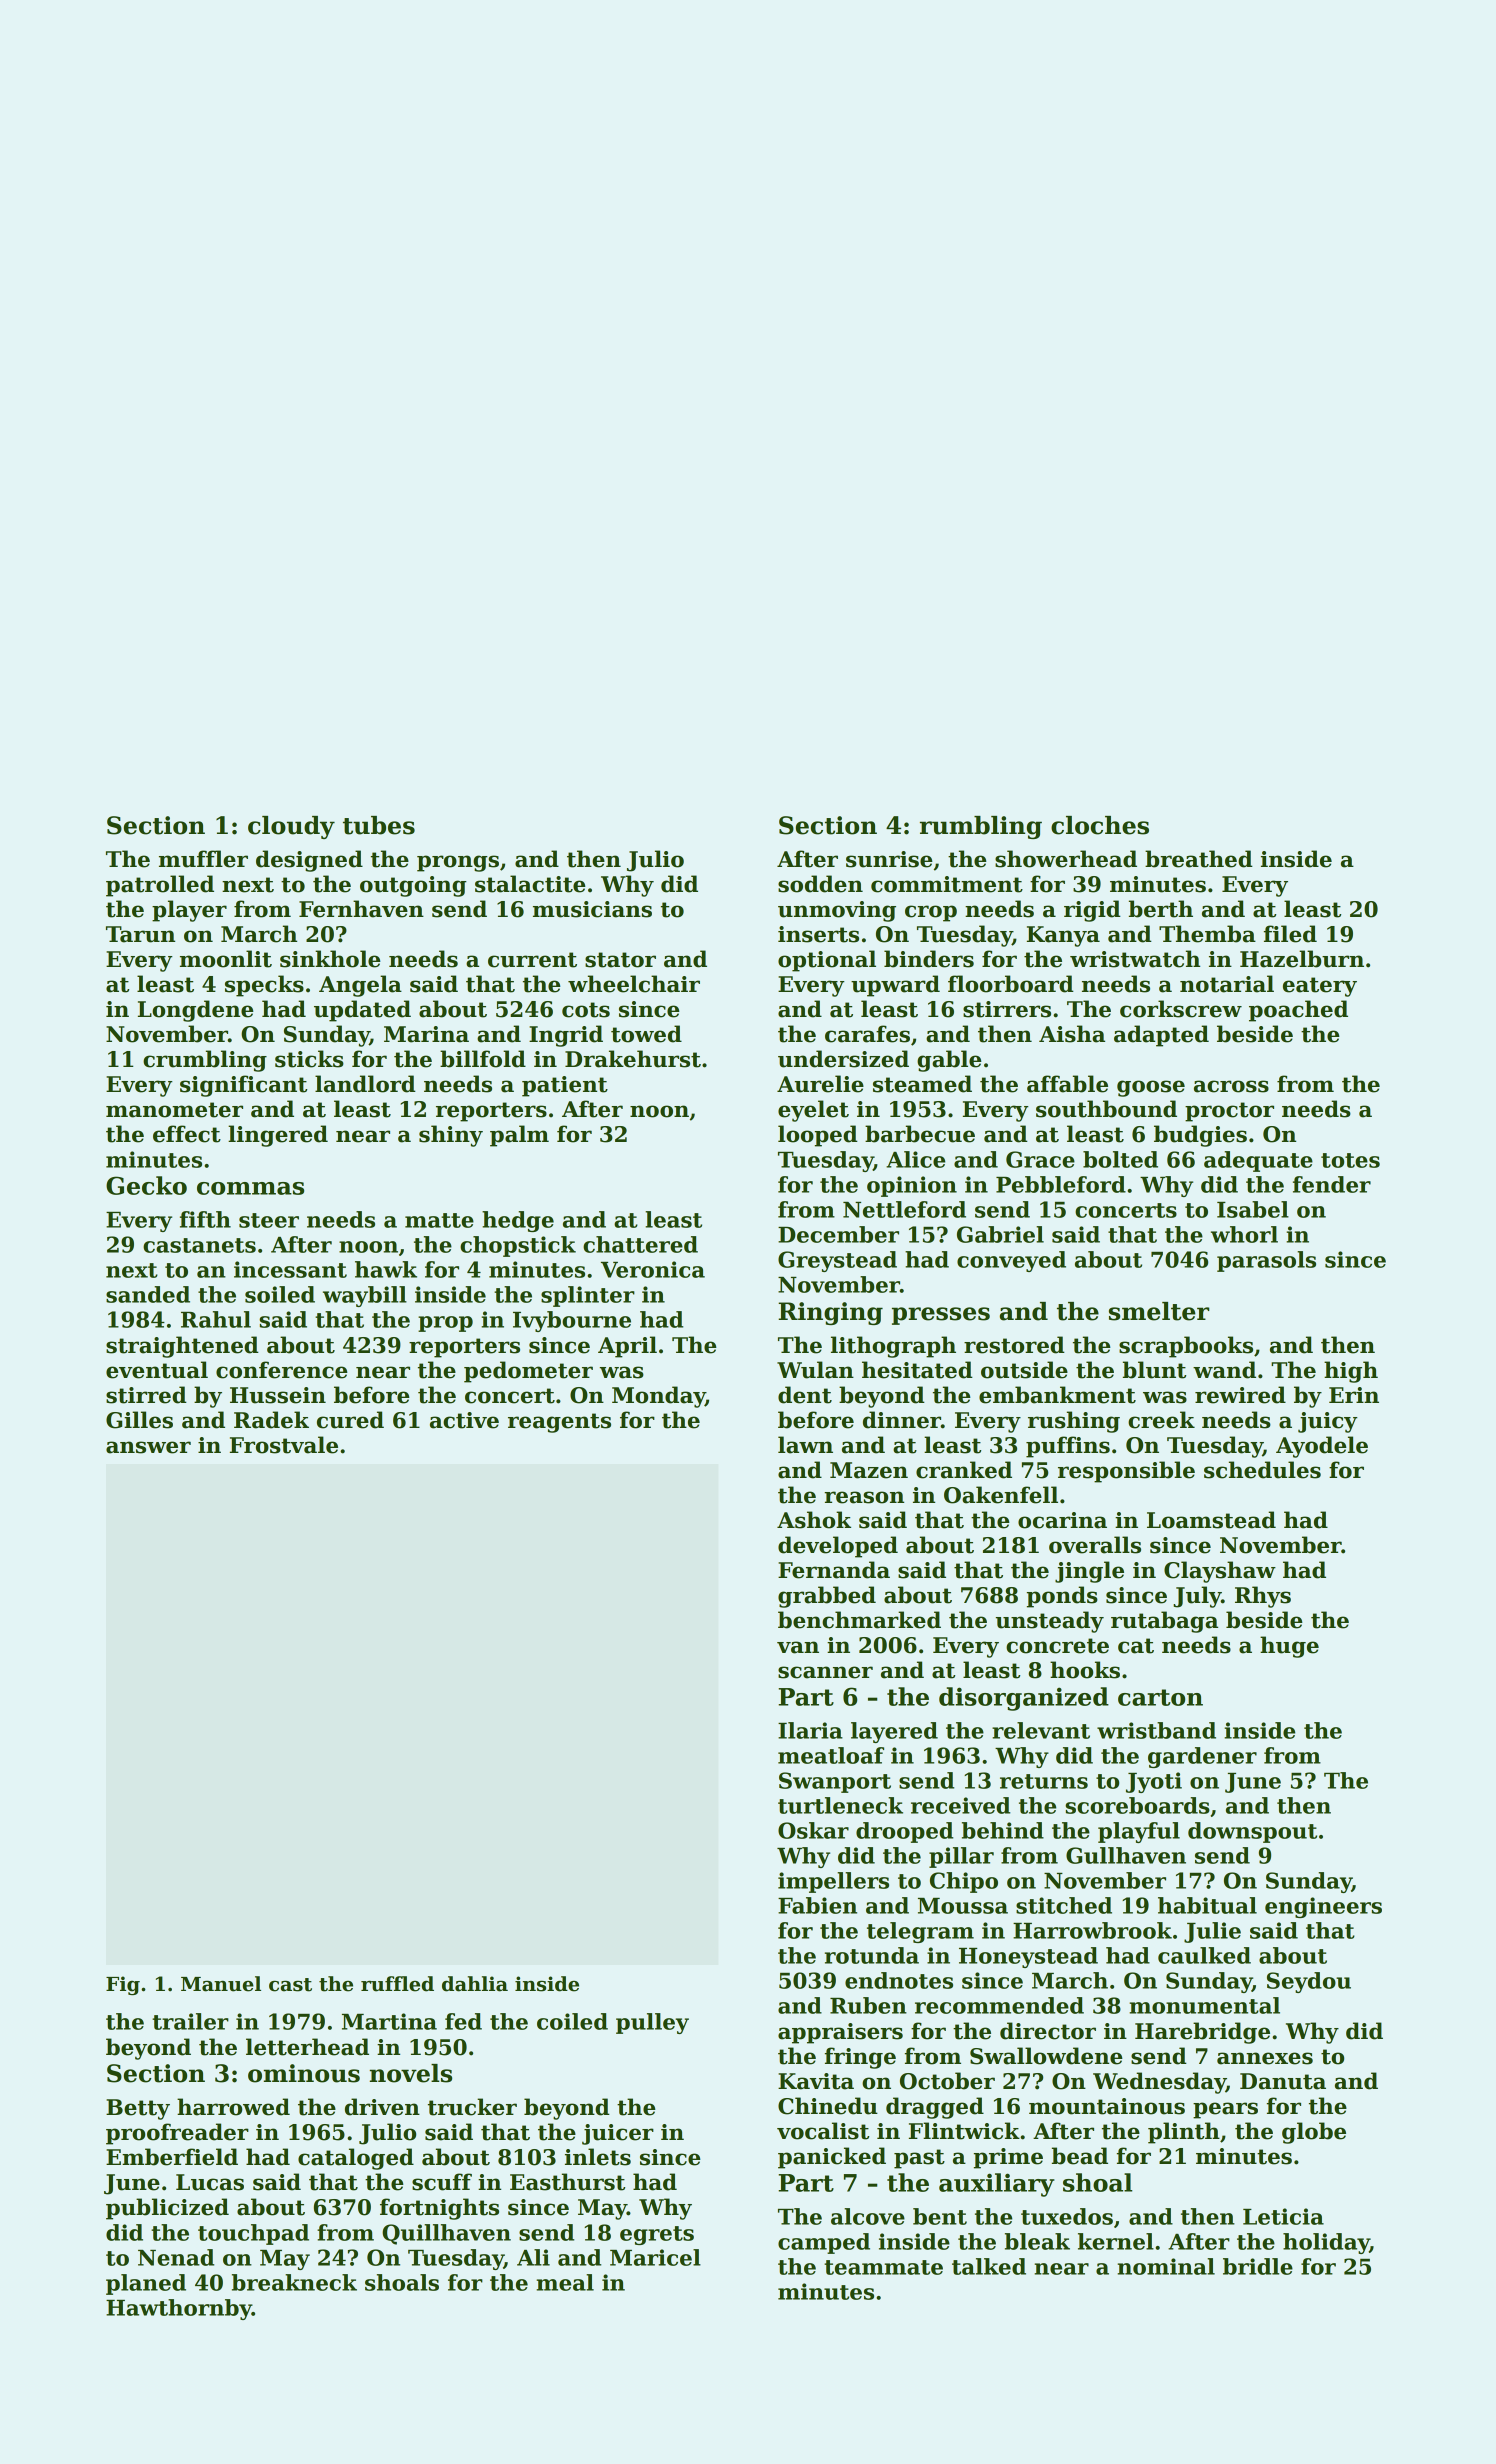 This screenshot has height=2464, width=1496. What do you see at coordinates (356, 2159) in the screenshot?
I see `cataloged` at bounding box center [356, 2159].
